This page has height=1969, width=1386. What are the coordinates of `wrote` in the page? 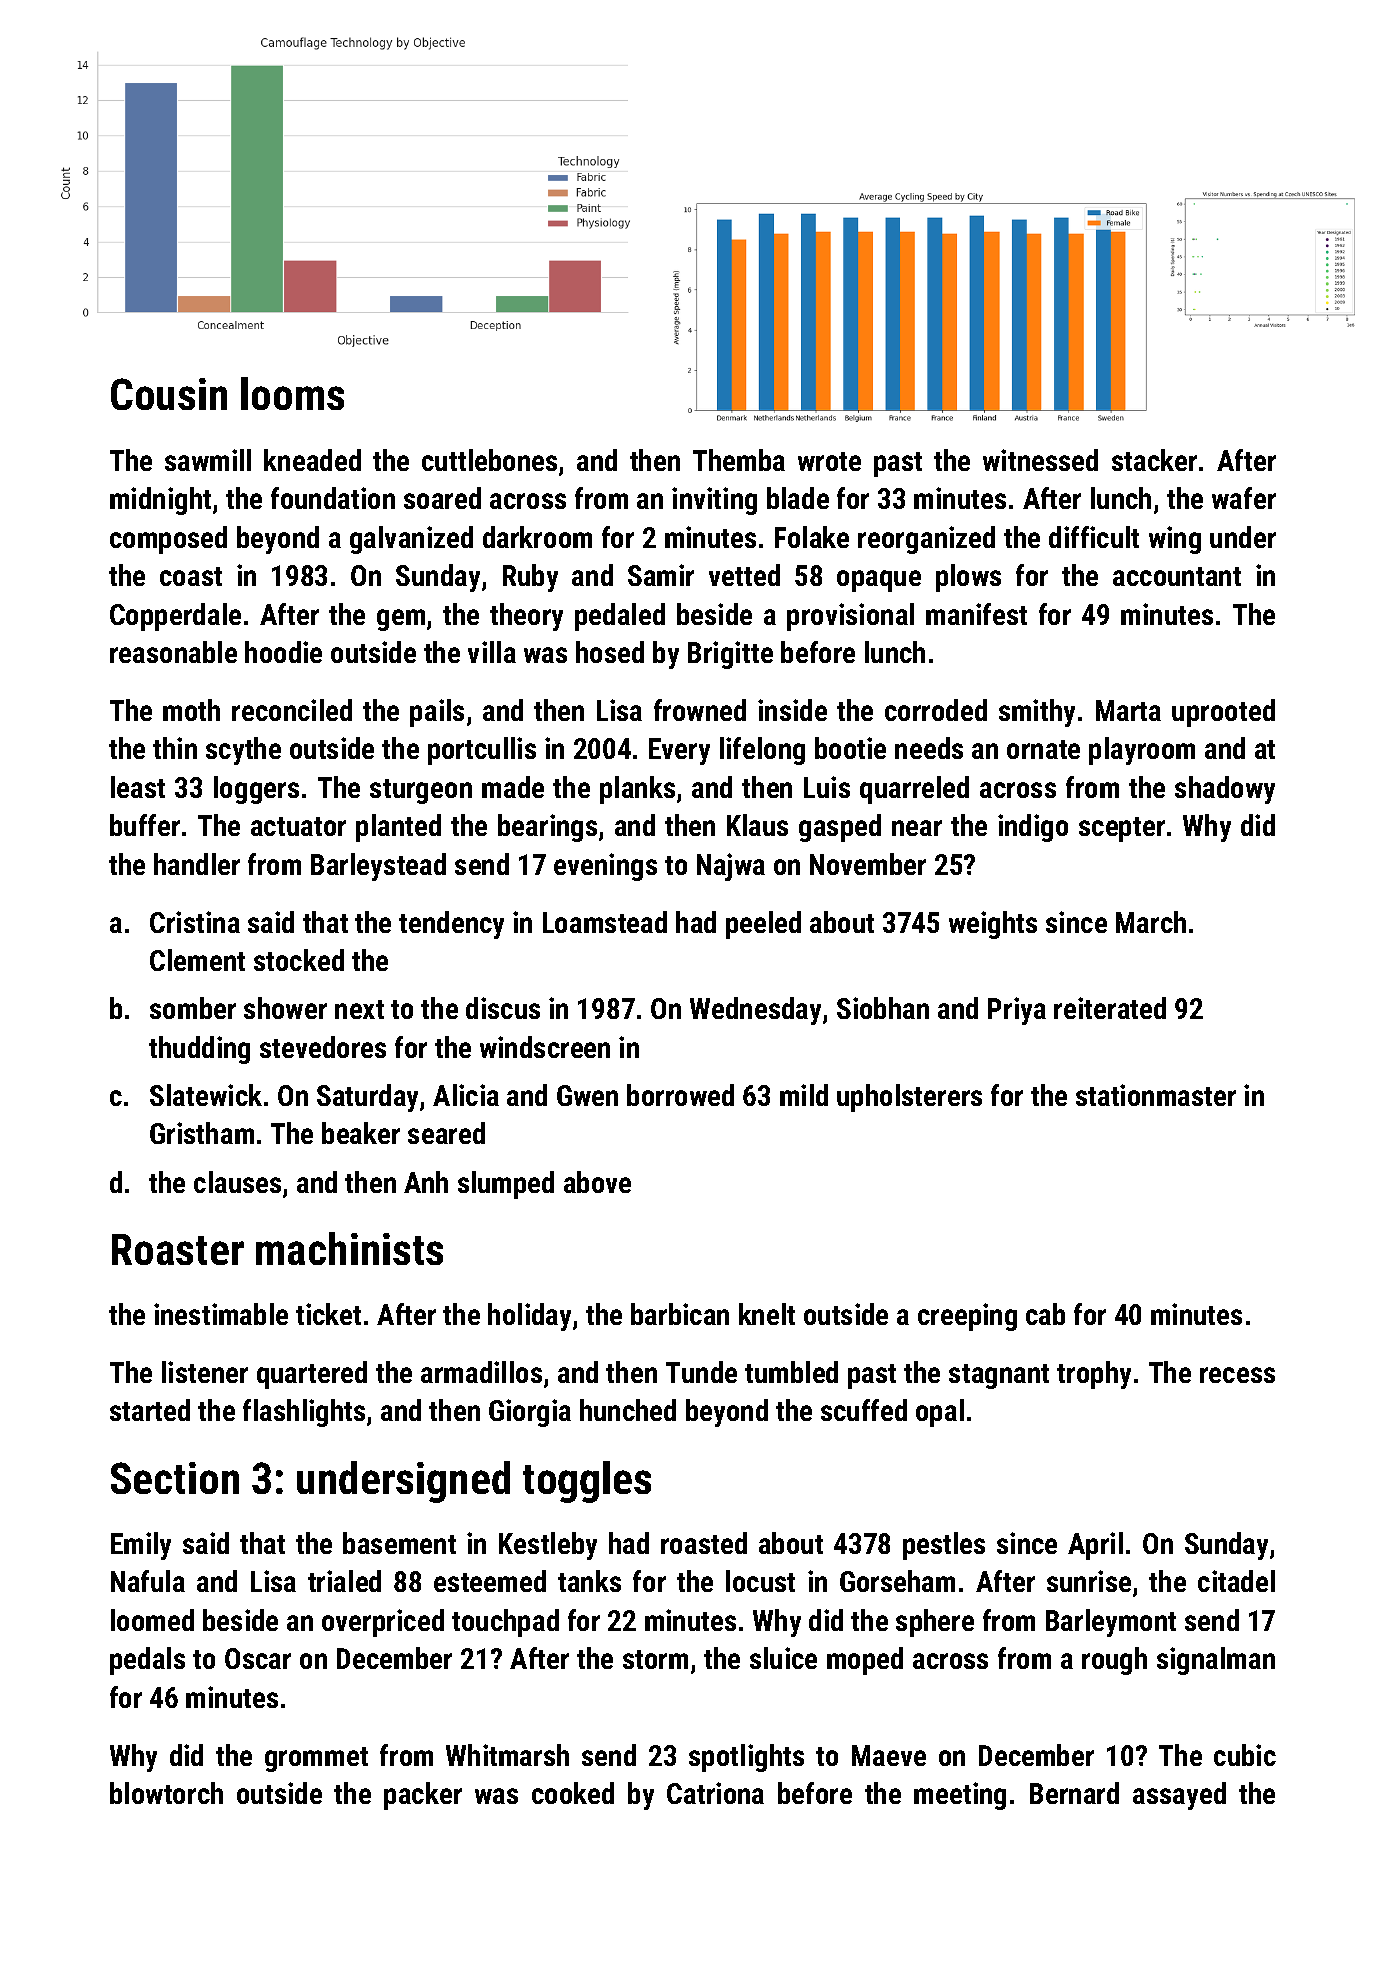 It's located at (829, 461).
